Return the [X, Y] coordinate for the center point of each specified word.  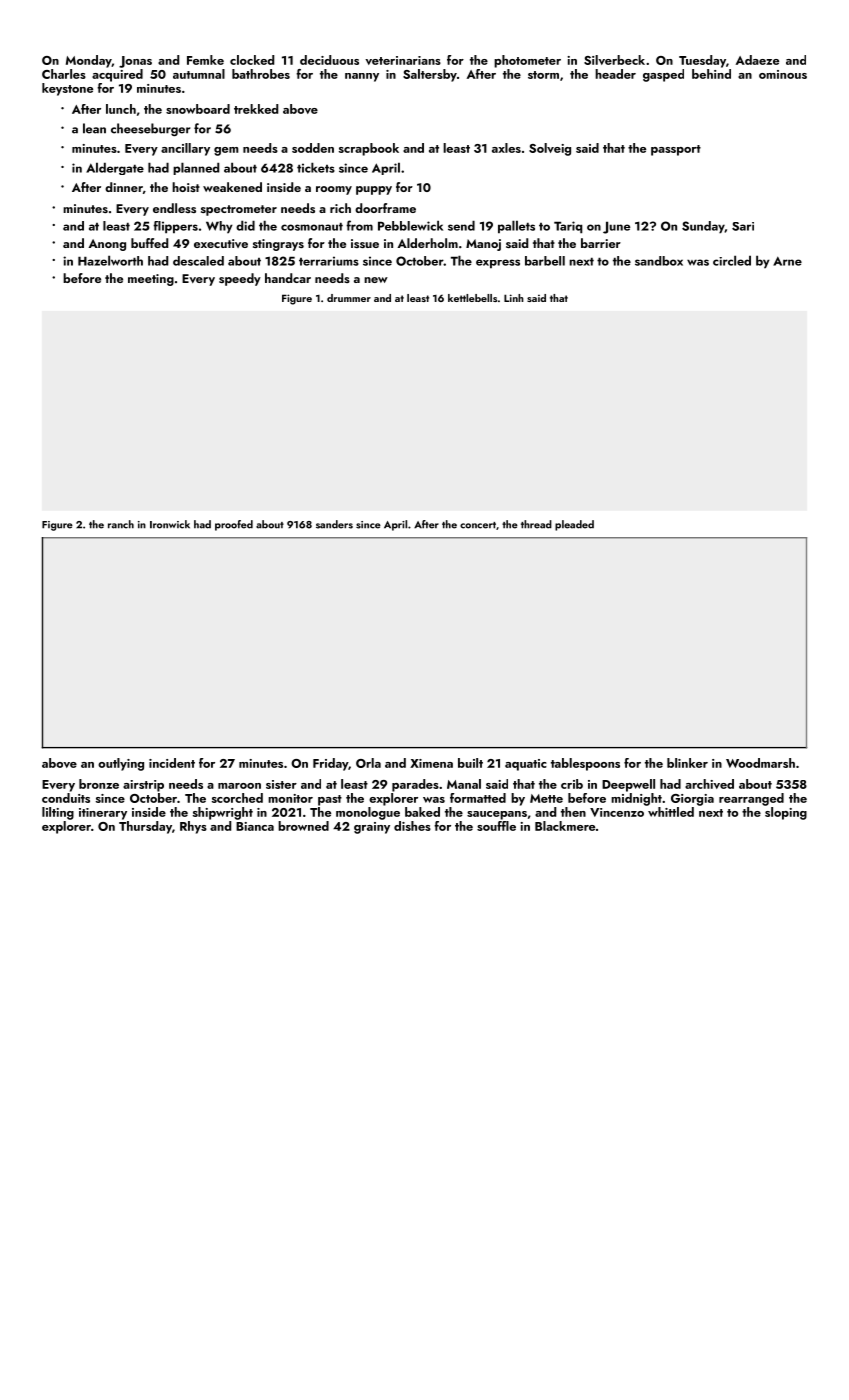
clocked [252, 60]
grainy [372, 828]
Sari [743, 226]
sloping [786, 813]
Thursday [145, 827]
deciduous [329, 60]
